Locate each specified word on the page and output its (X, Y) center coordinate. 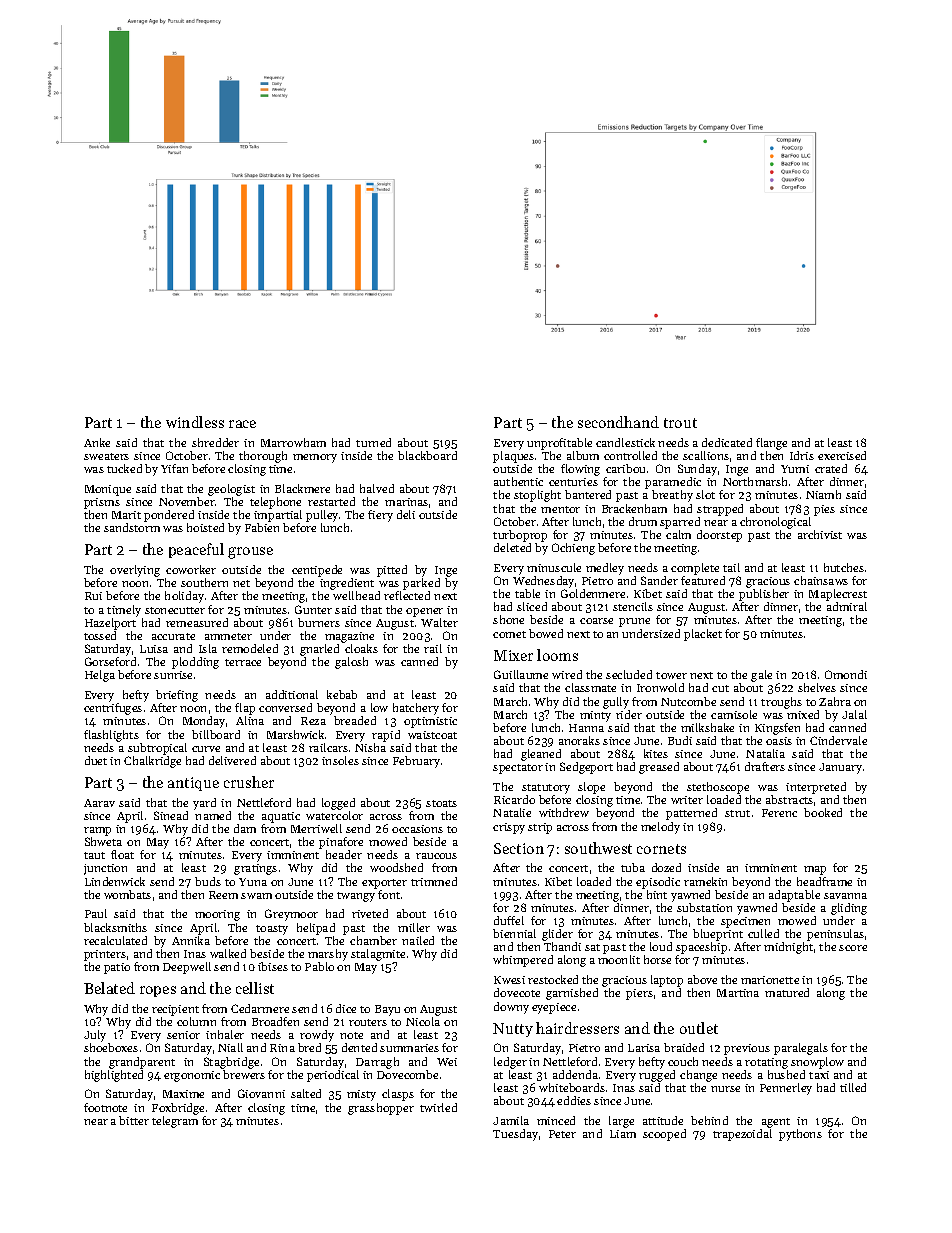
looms (557, 655)
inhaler (225, 1034)
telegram (175, 1122)
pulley (322, 516)
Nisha (370, 747)
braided (684, 1047)
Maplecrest (838, 595)
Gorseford (110, 661)
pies (824, 510)
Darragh (377, 1063)
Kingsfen (777, 729)
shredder (215, 442)
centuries (573, 482)
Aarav (99, 803)
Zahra (835, 701)
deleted (512, 547)
